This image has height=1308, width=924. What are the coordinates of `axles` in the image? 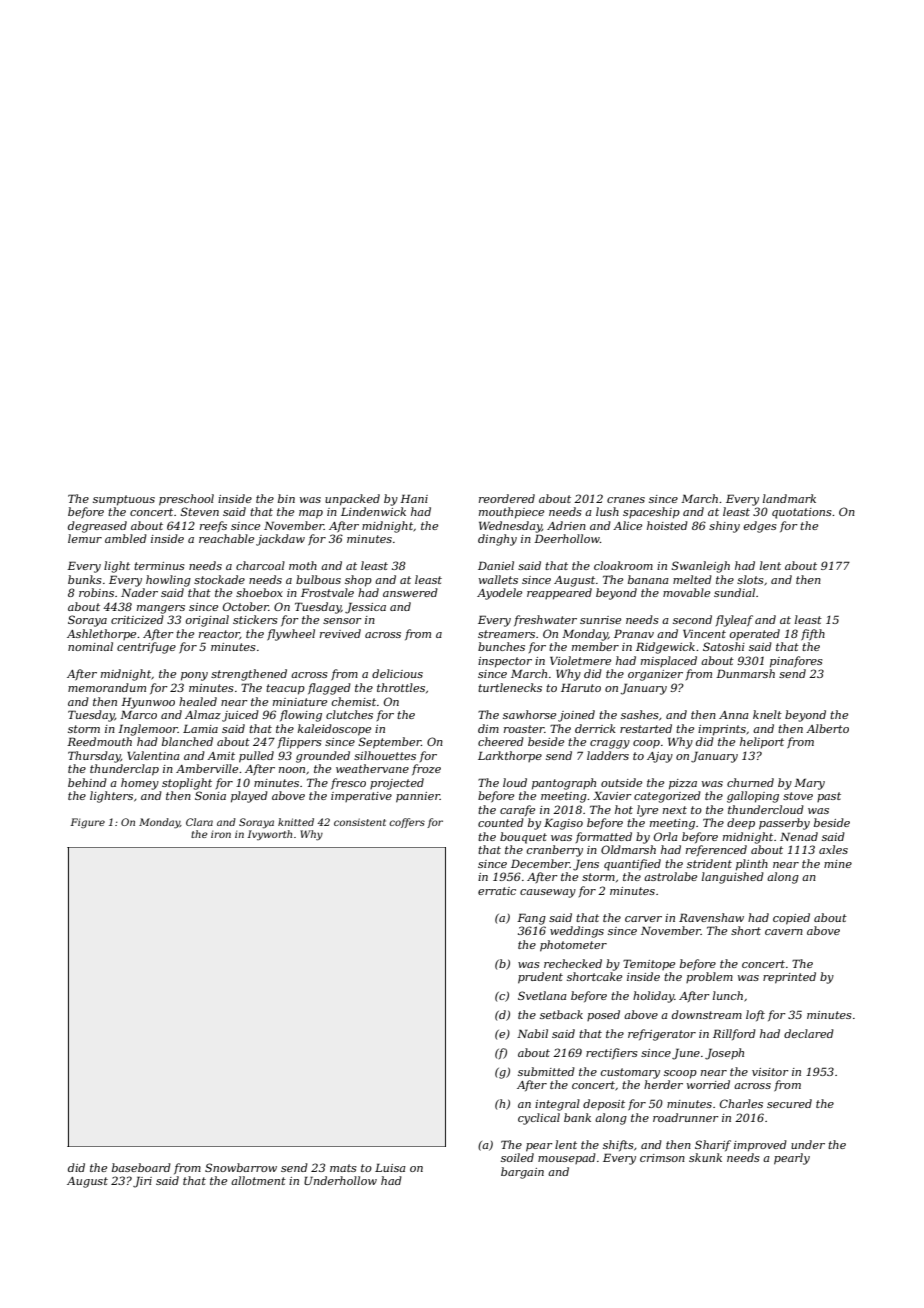 It's located at (833, 849).
